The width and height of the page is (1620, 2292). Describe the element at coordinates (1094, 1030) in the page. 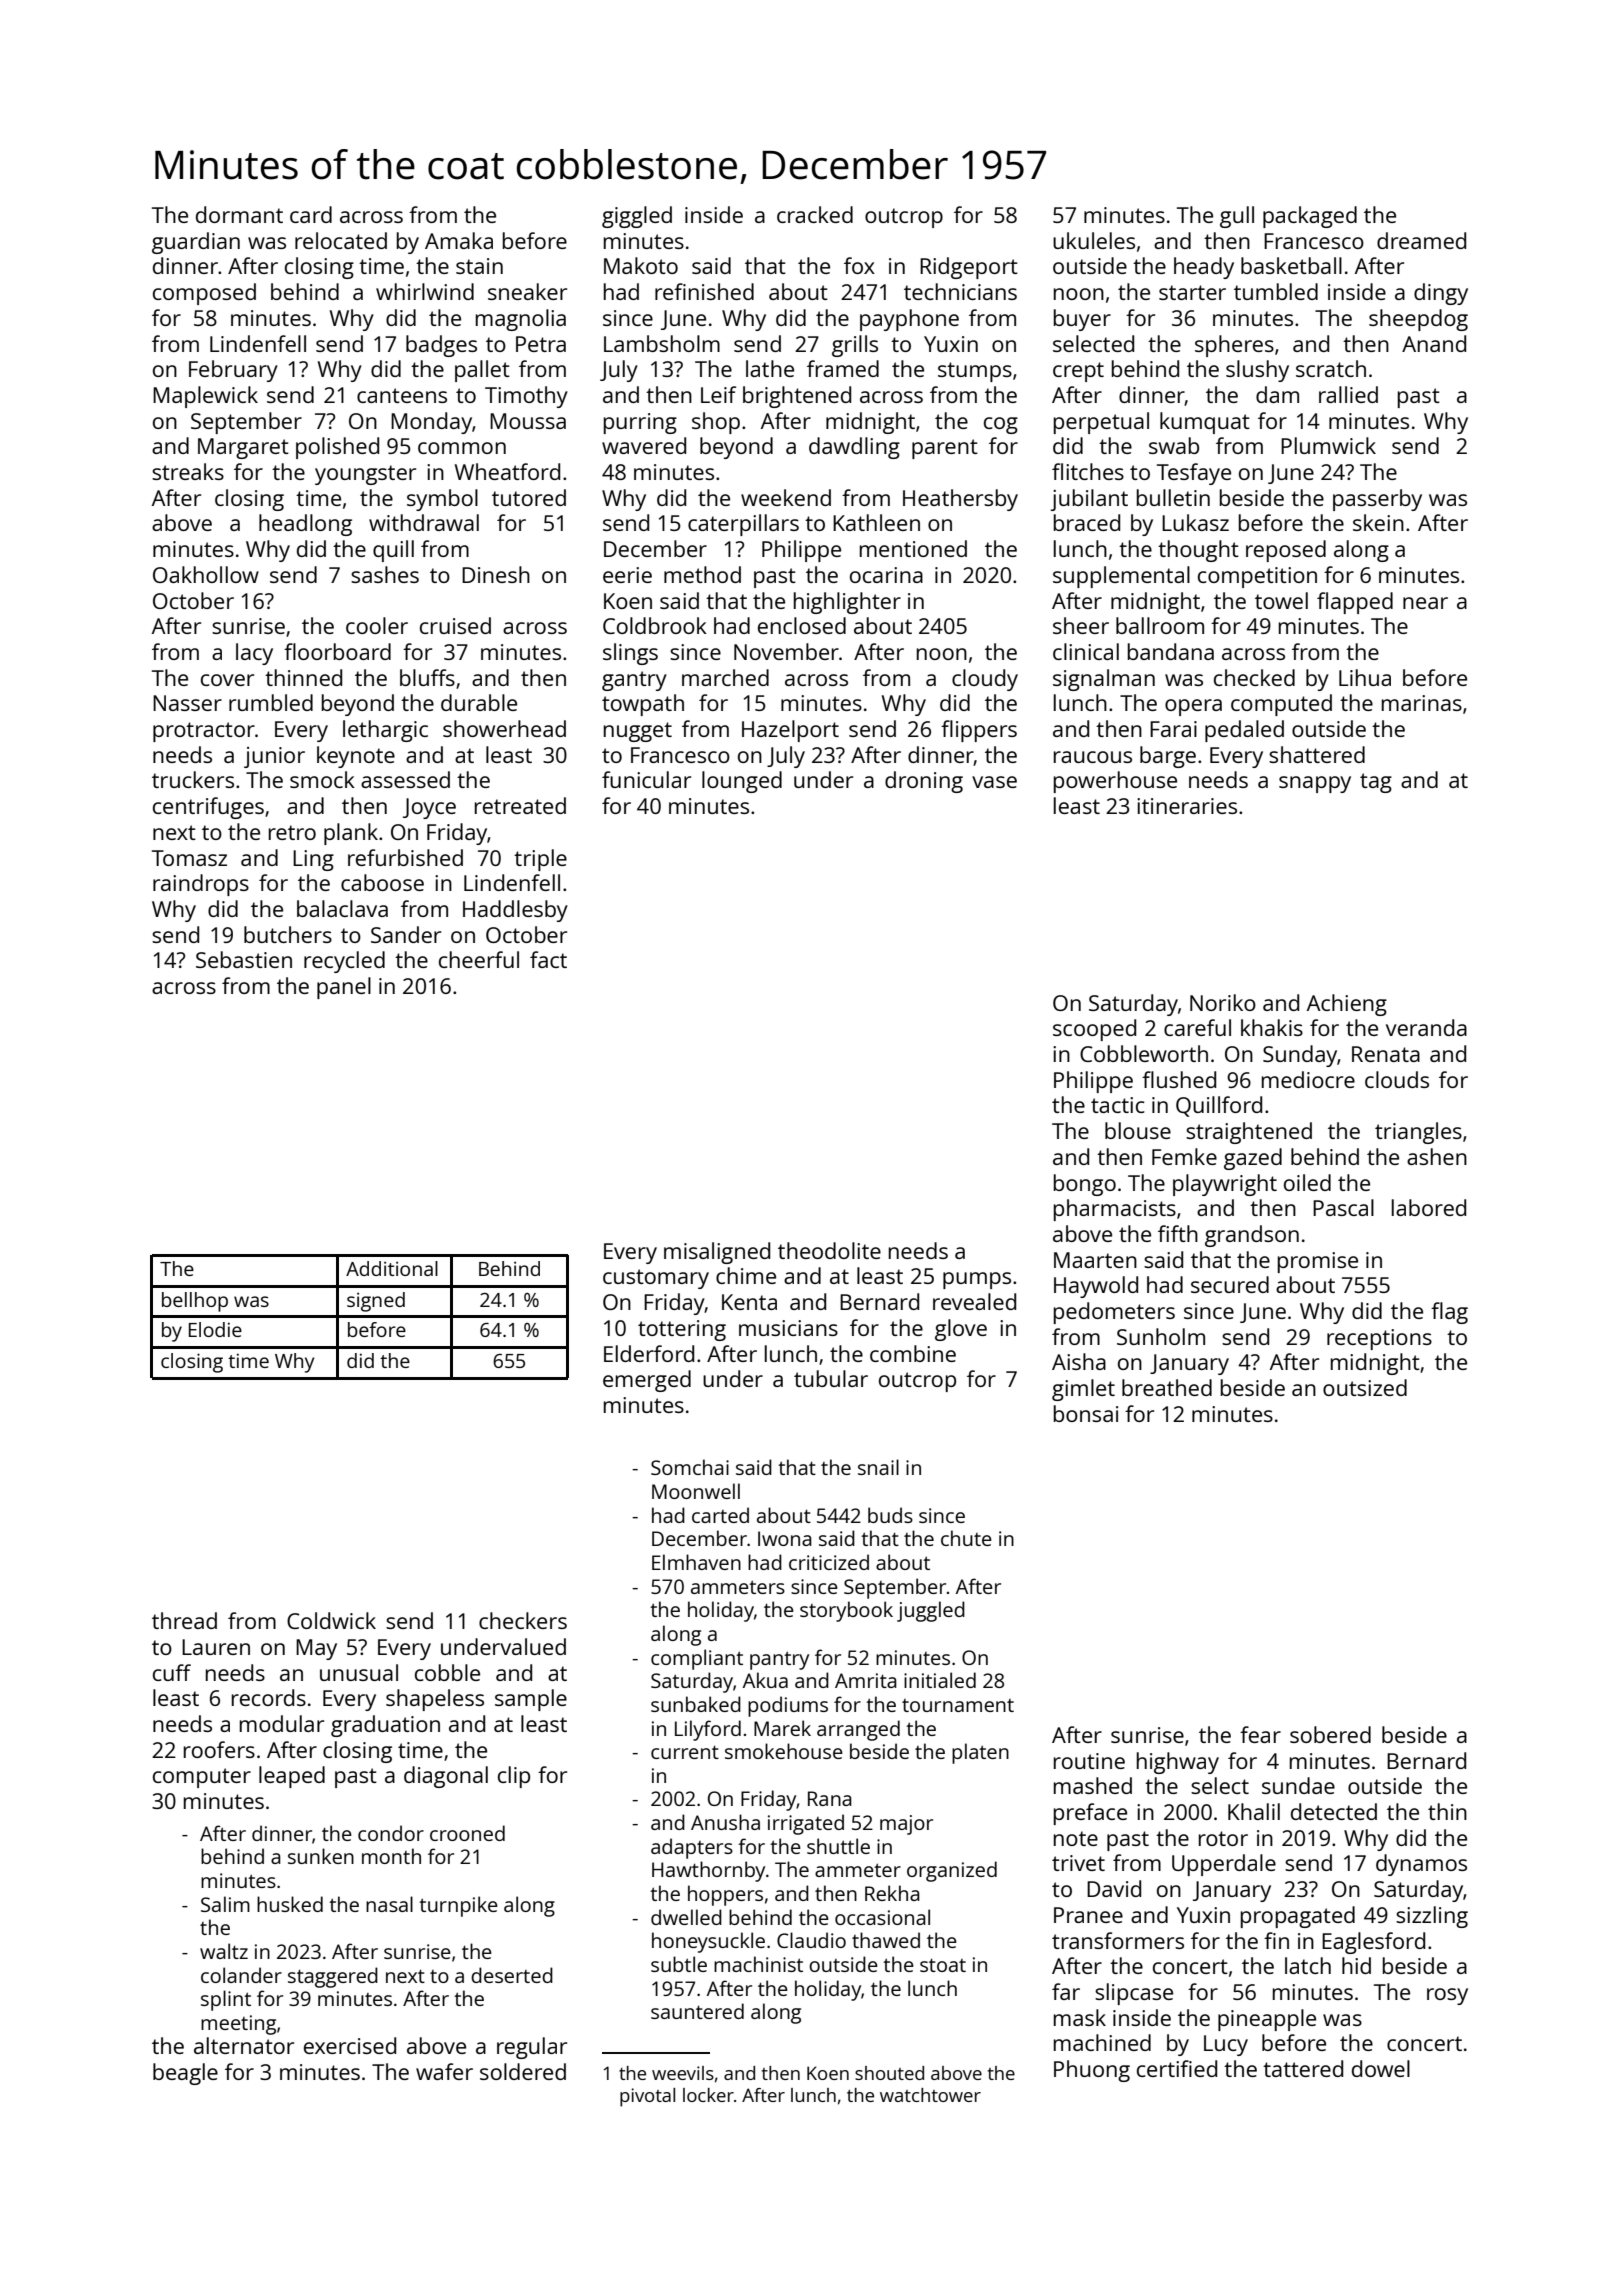

I see `scooped` at that location.
